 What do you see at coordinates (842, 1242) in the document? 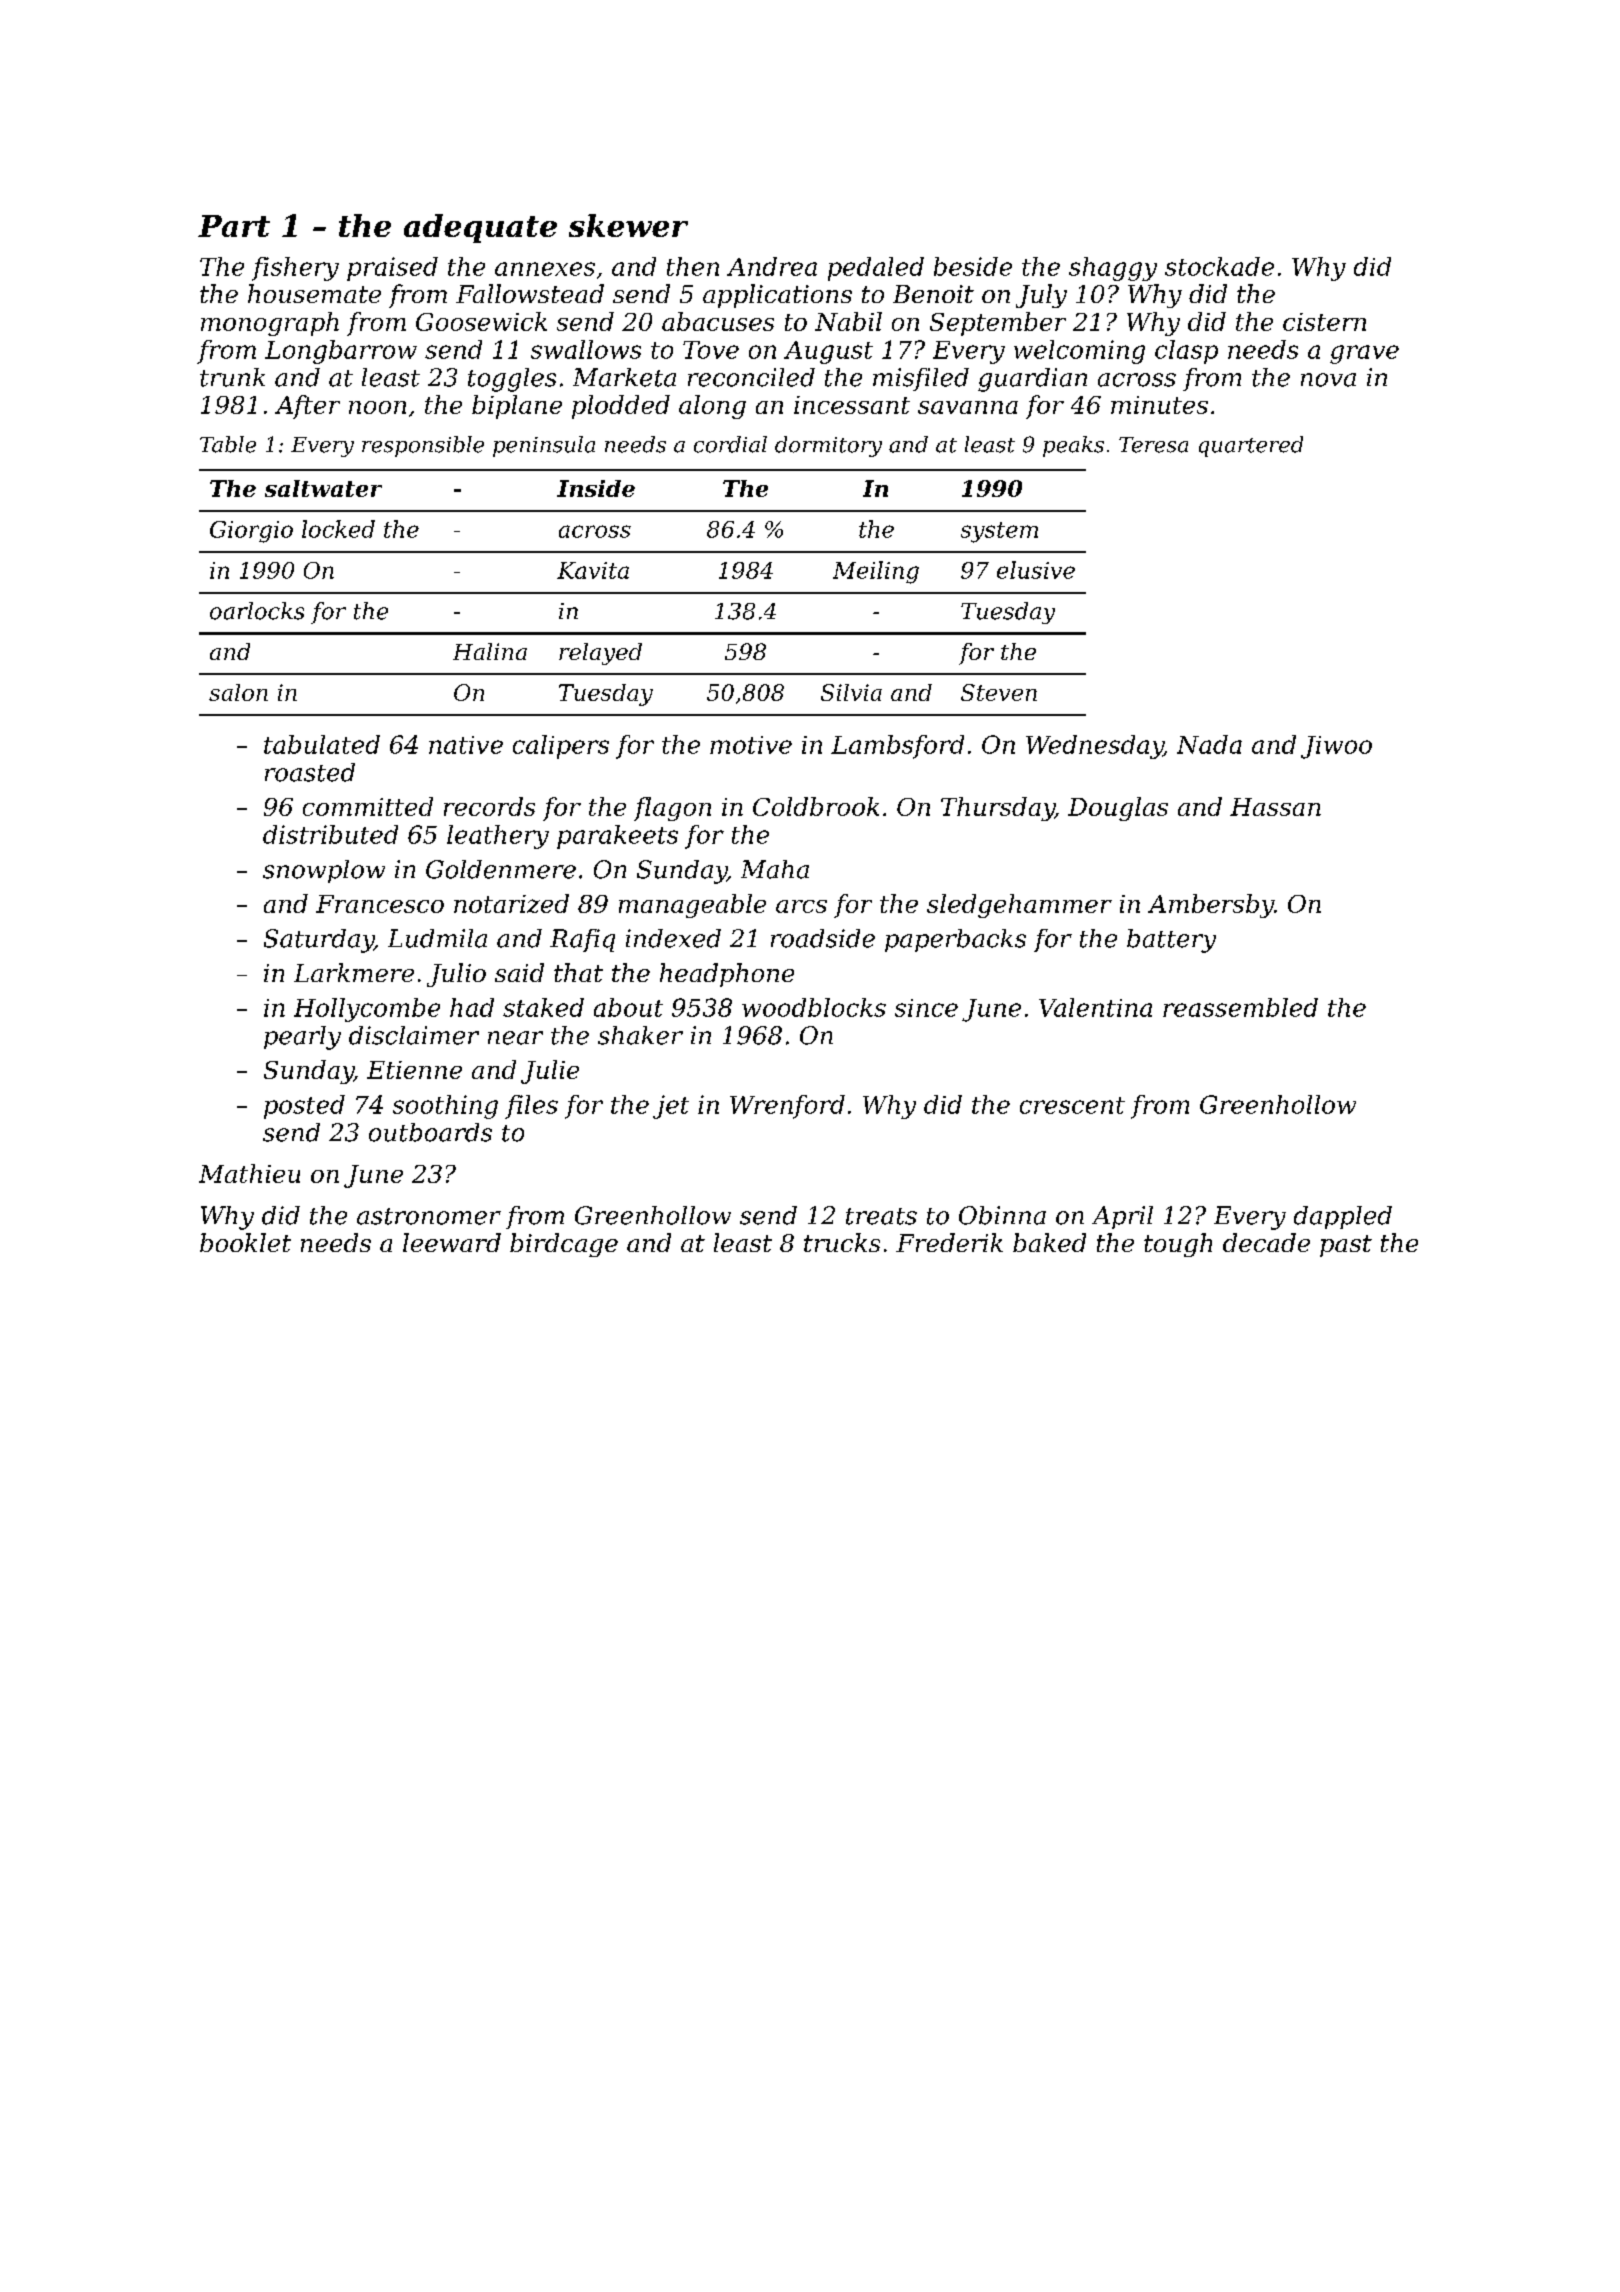
I see `trucks` at bounding box center [842, 1242].
